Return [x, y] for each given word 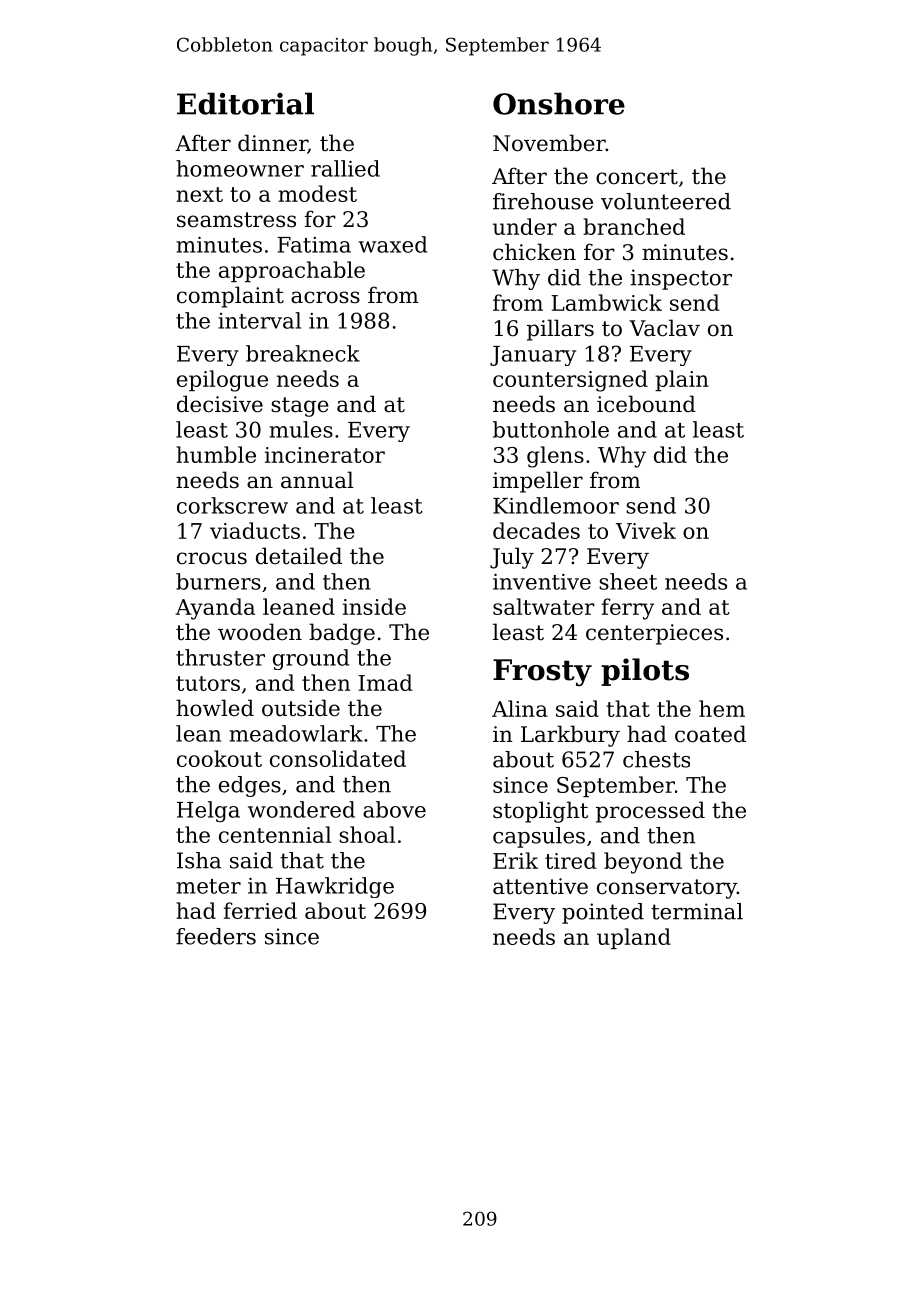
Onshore [559, 103]
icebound [646, 404]
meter [208, 886]
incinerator [325, 455]
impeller [538, 482]
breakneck [303, 353]
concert [637, 177]
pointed [603, 913]
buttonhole [551, 429]
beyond [643, 863]
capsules [539, 837]
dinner [273, 144]
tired [571, 860]
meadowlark [296, 733]
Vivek [646, 530]
